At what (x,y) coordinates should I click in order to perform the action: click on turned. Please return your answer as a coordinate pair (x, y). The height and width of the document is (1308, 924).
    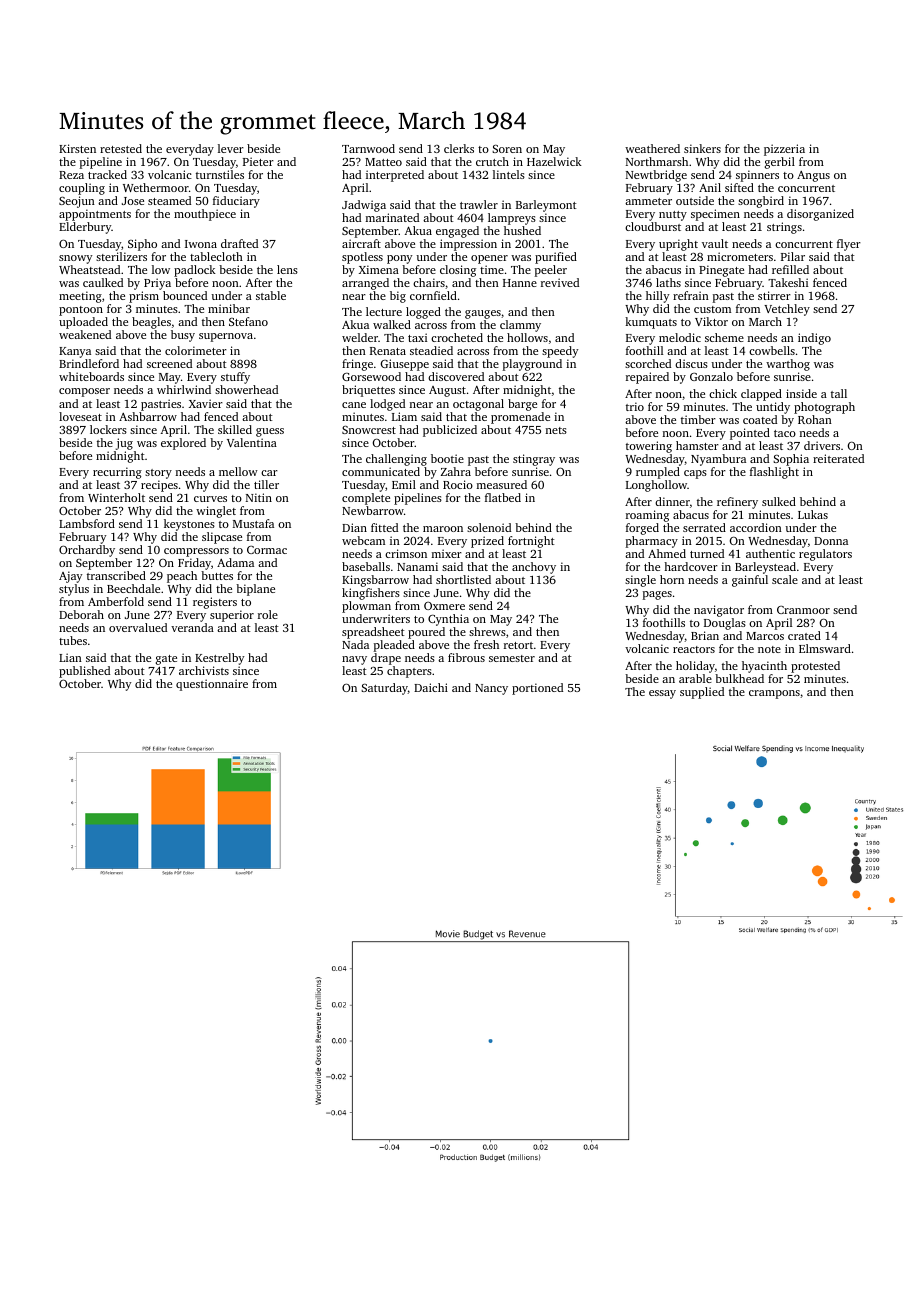
    Looking at the image, I should click on (707, 553).
